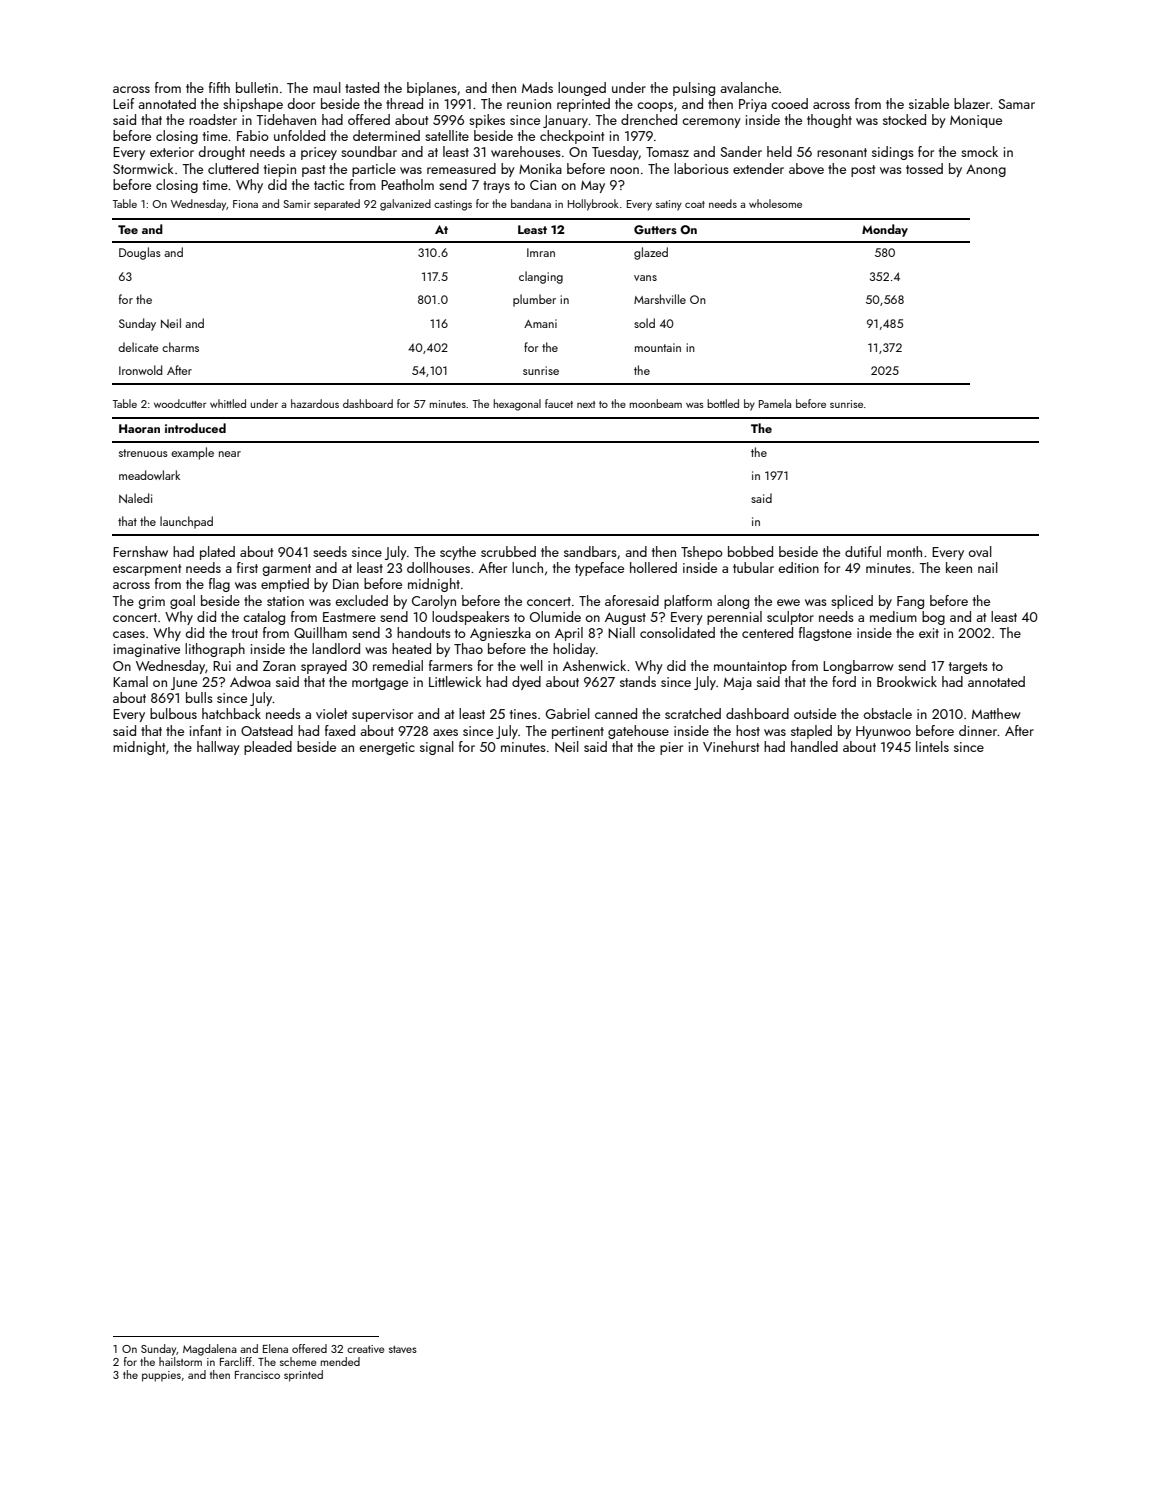 This page has width=1152, height=1491. What do you see at coordinates (677, 632) in the page?
I see `consolidated` at bounding box center [677, 632].
